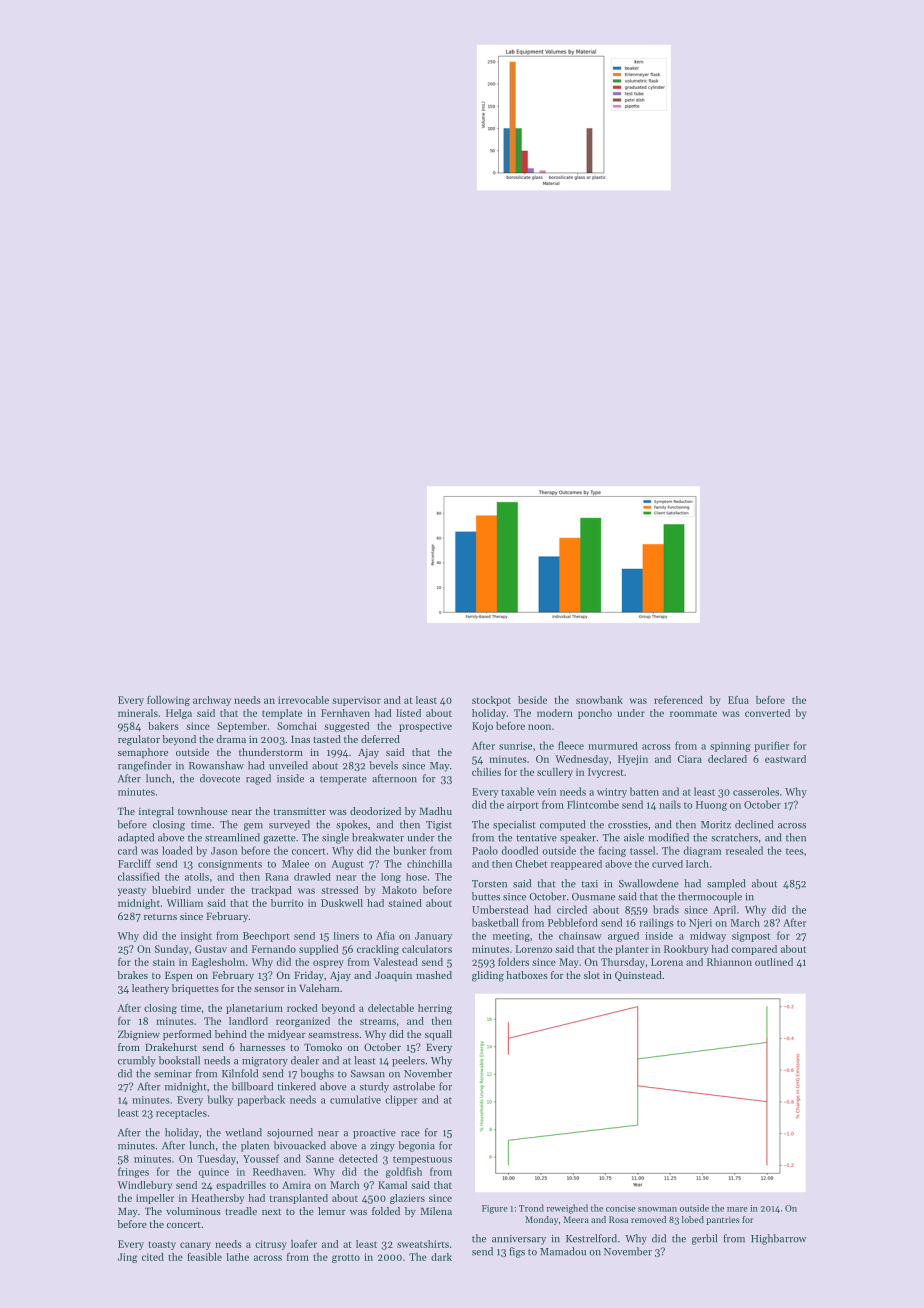  What do you see at coordinates (511, 937) in the page?
I see `meeting` at bounding box center [511, 937].
